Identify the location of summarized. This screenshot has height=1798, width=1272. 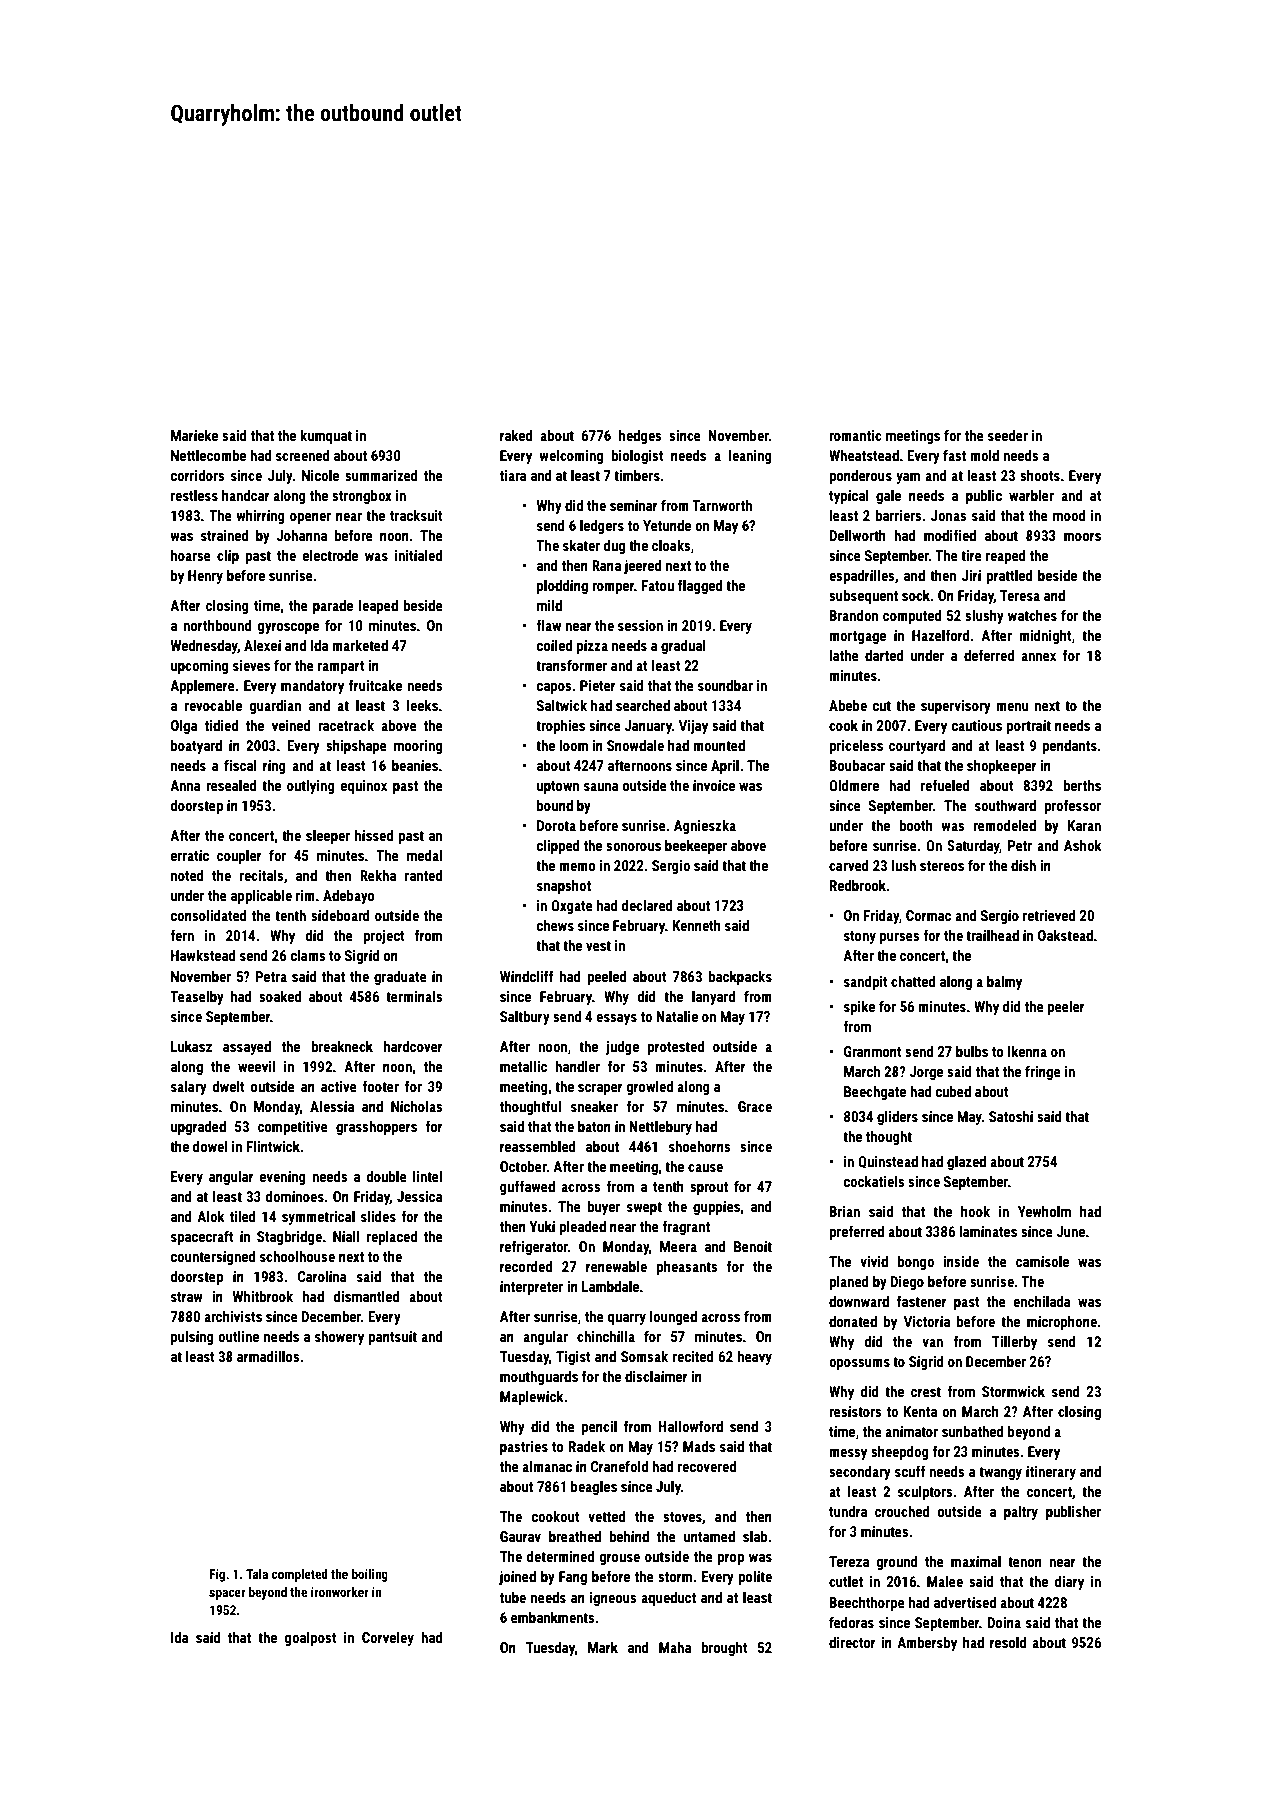
(381, 475).
